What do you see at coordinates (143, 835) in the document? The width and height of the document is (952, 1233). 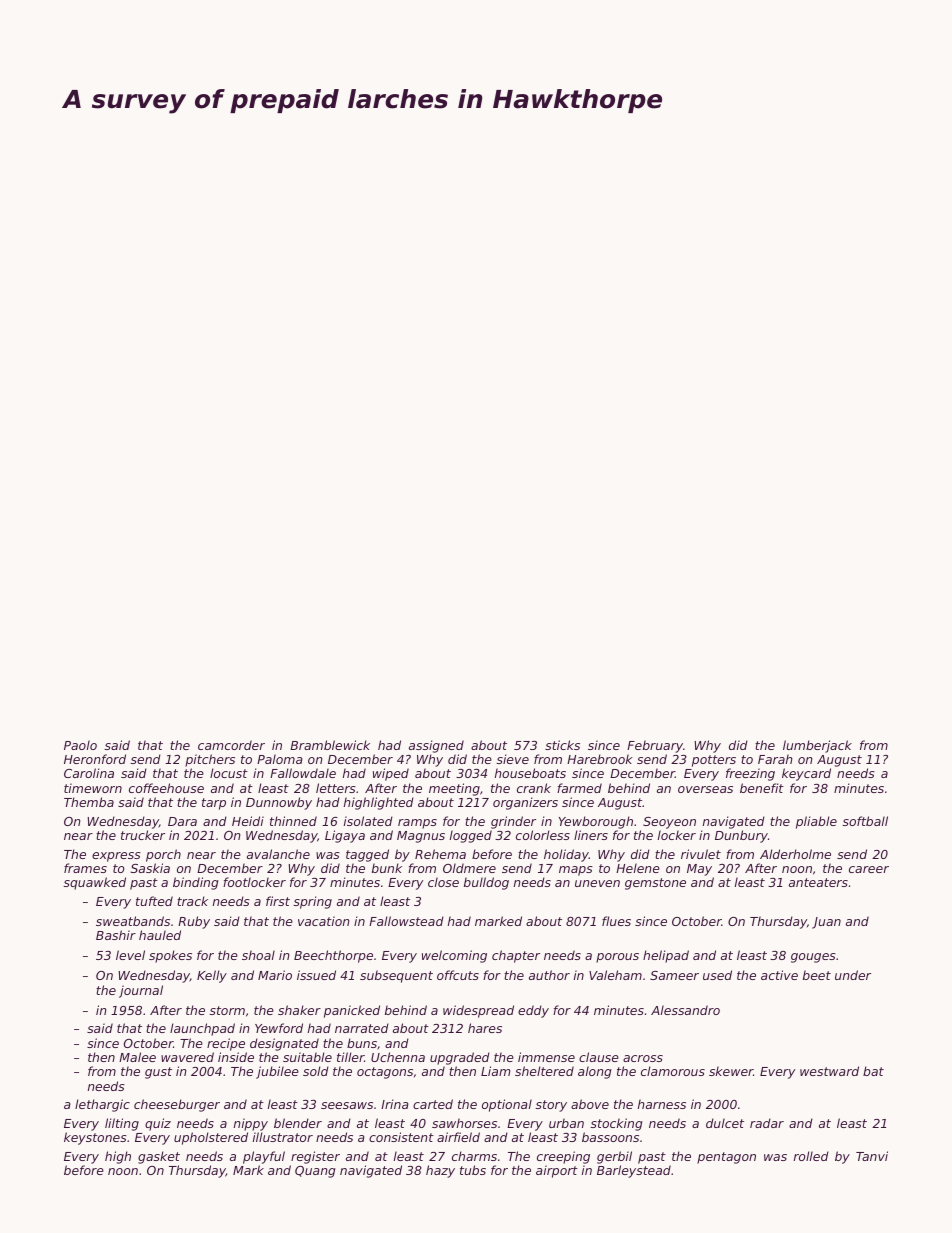 I see `trucker` at bounding box center [143, 835].
